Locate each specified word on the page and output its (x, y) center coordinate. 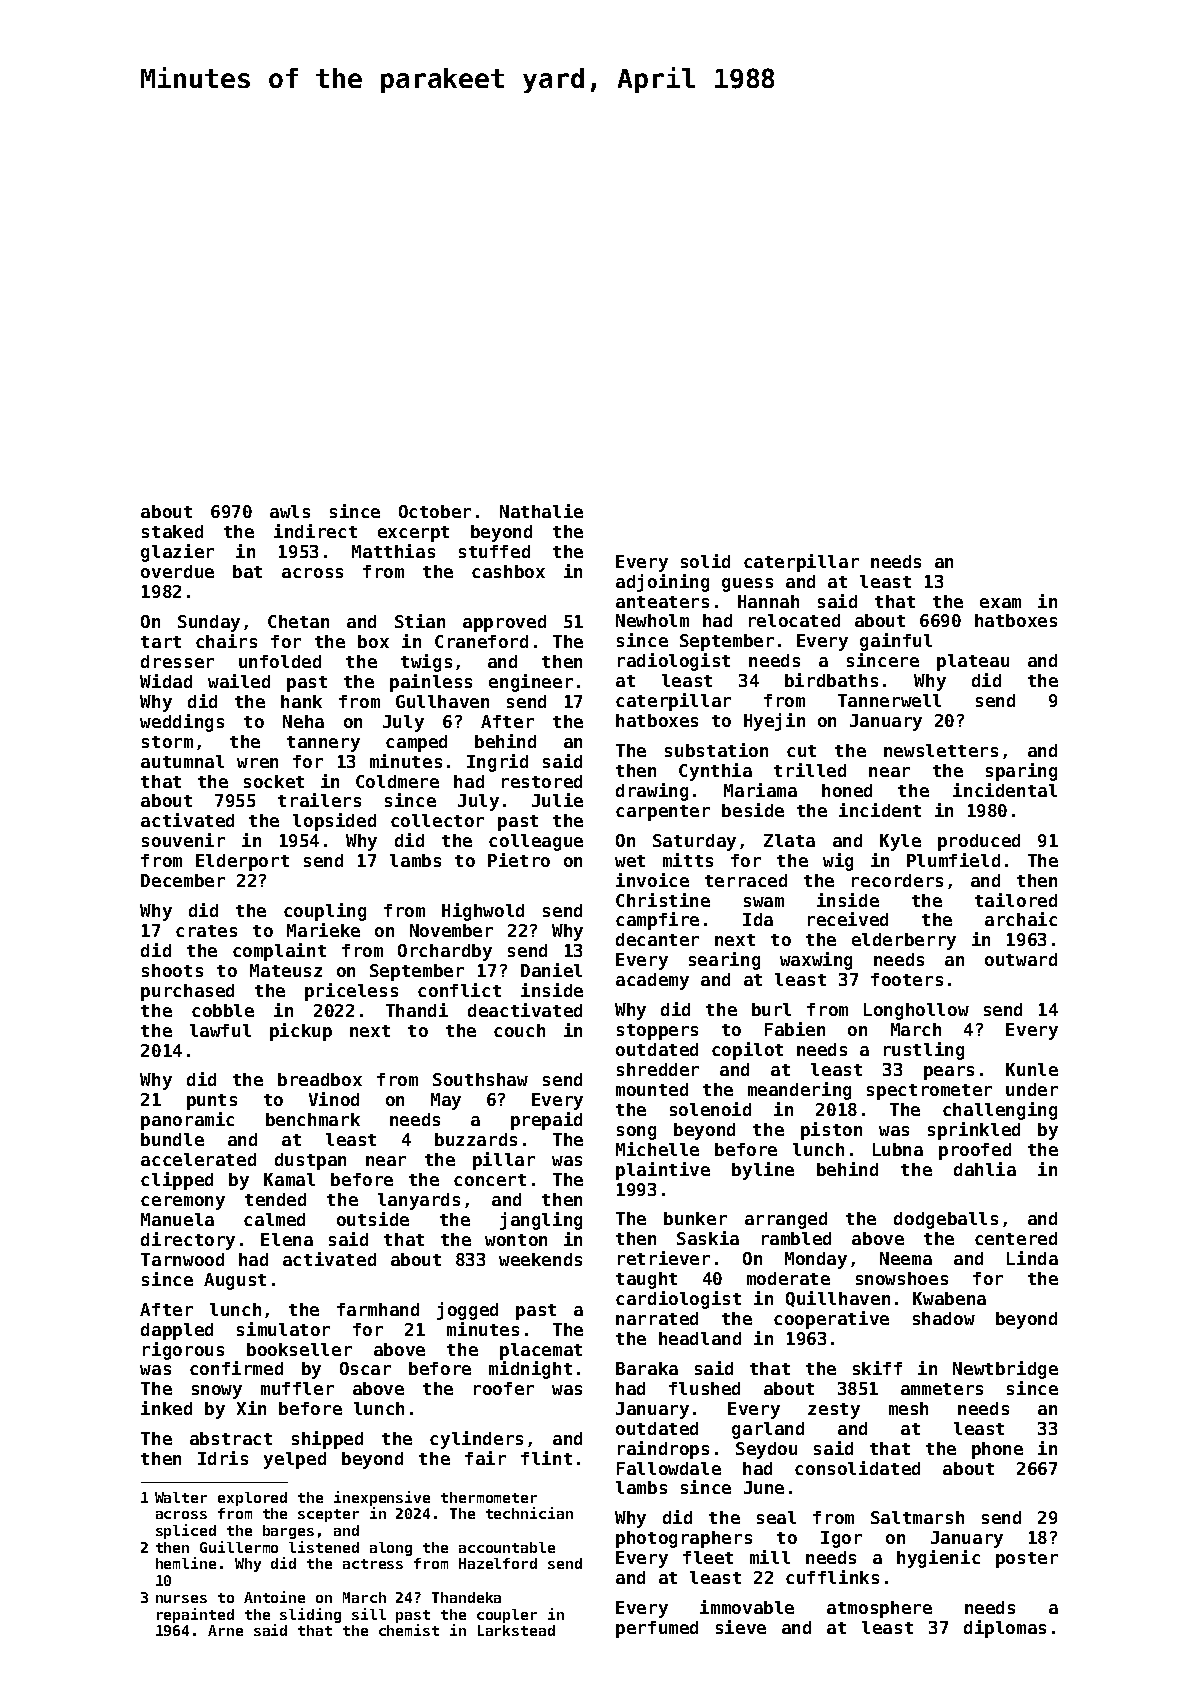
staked (172, 531)
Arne (225, 1630)
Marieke (323, 930)
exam (1000, 603)
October (435, 511)
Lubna (898, 1149)
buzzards (476, 1139)
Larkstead (516, 1630)
